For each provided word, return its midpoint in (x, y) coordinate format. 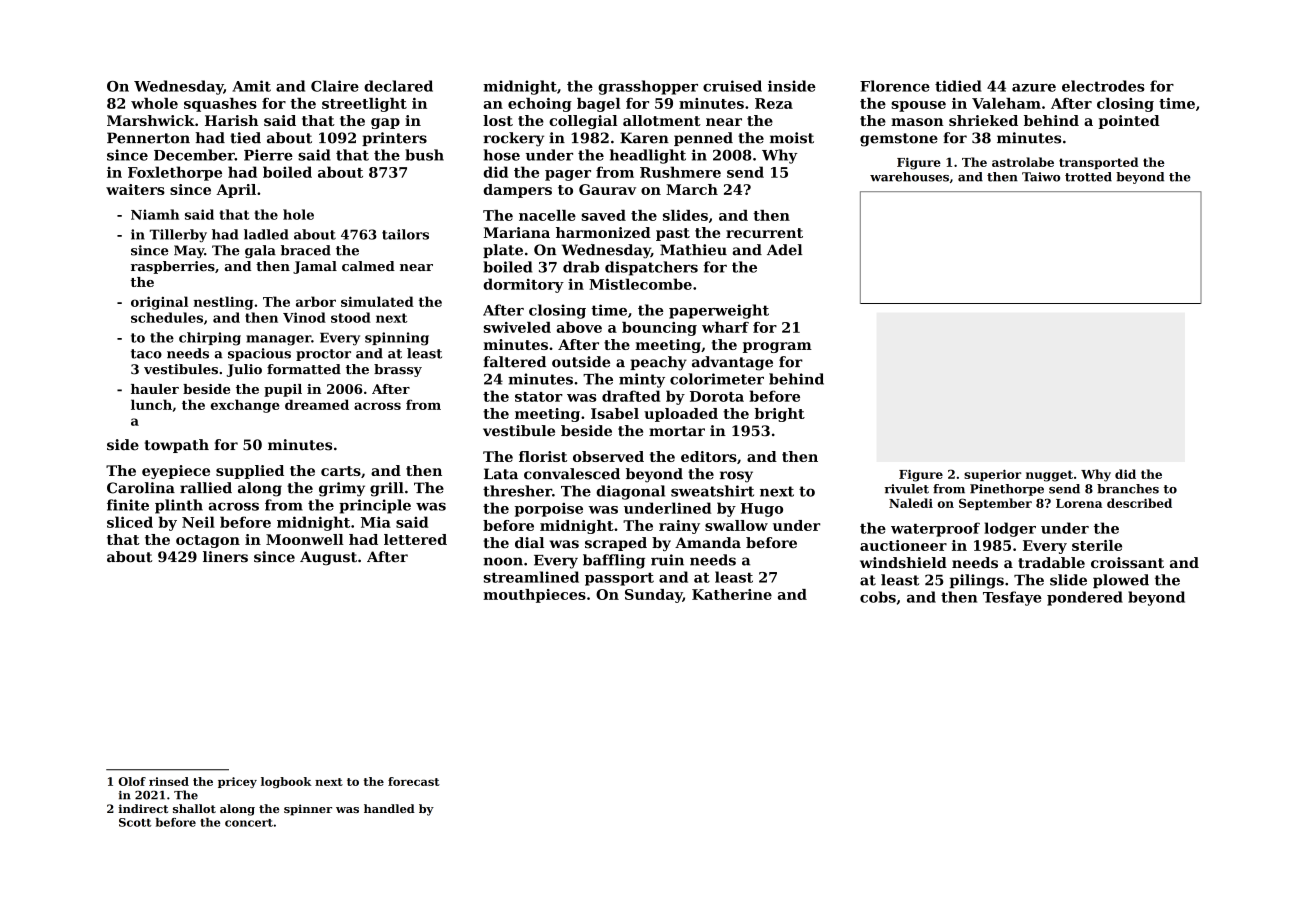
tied (245, 138)
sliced (130, 522)
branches (1128, 489)
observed (608, 456)
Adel (784, 250)
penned (703, 139)
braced (306, 250)
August (328, 558)
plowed (1121, 581)
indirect (143, 808)
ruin (667, 560)
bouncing (659, 329)
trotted (1088, 177)
